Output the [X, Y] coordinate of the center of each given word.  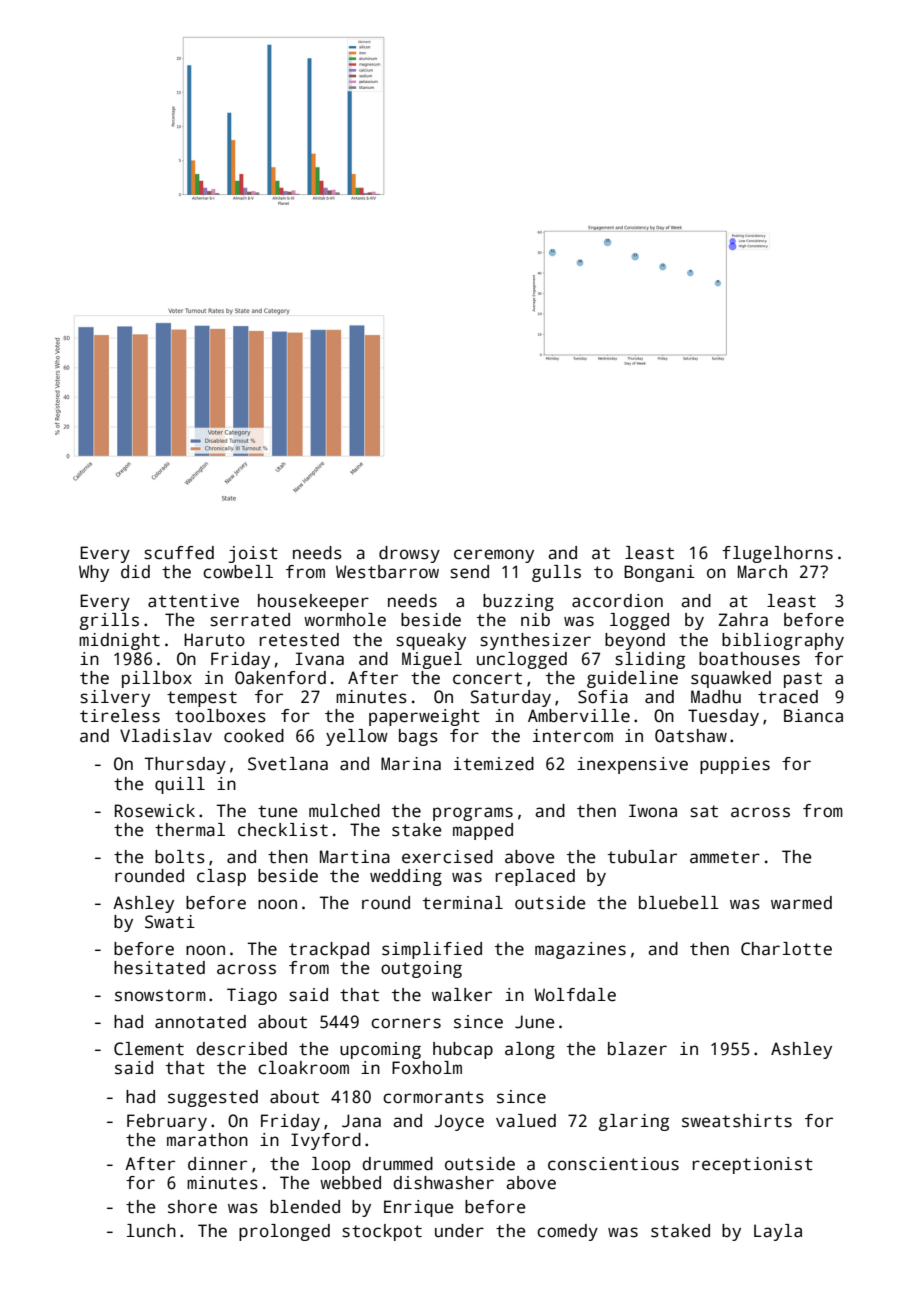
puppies [735, 765]
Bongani [659, 573]
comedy [567, 1232]
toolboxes [220, 716]
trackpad [329, 950]
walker [462, 995]
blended [305, 1207]
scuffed [179, 553]
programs [473, 814]
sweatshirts [737, 1121]
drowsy [409, 554]
